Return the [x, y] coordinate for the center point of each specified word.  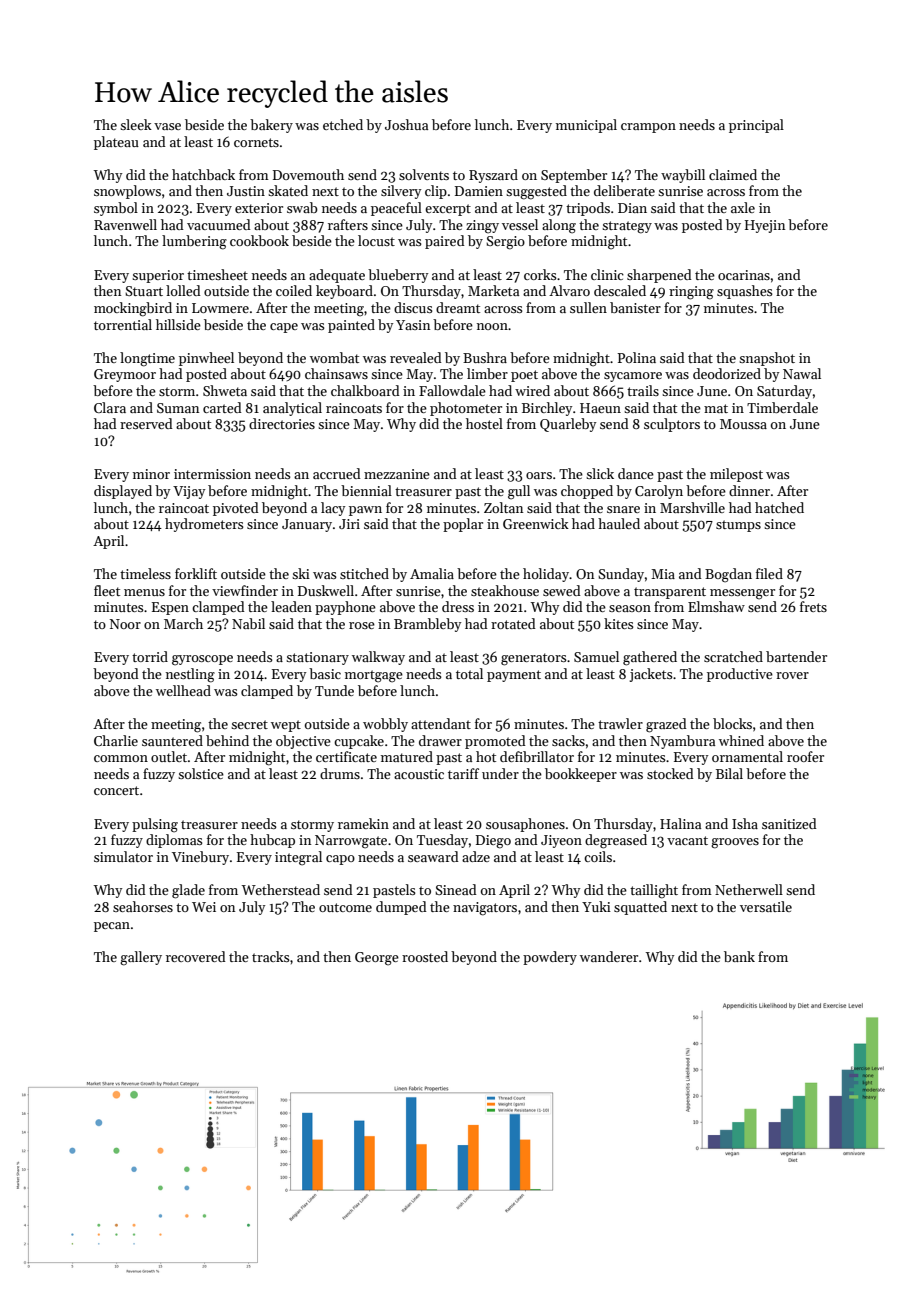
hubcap [272, 841]
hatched [779, 507]
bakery [271, 126]
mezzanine [397, 474]
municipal [586, 126]
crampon [648, 128]
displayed [123, 492]
